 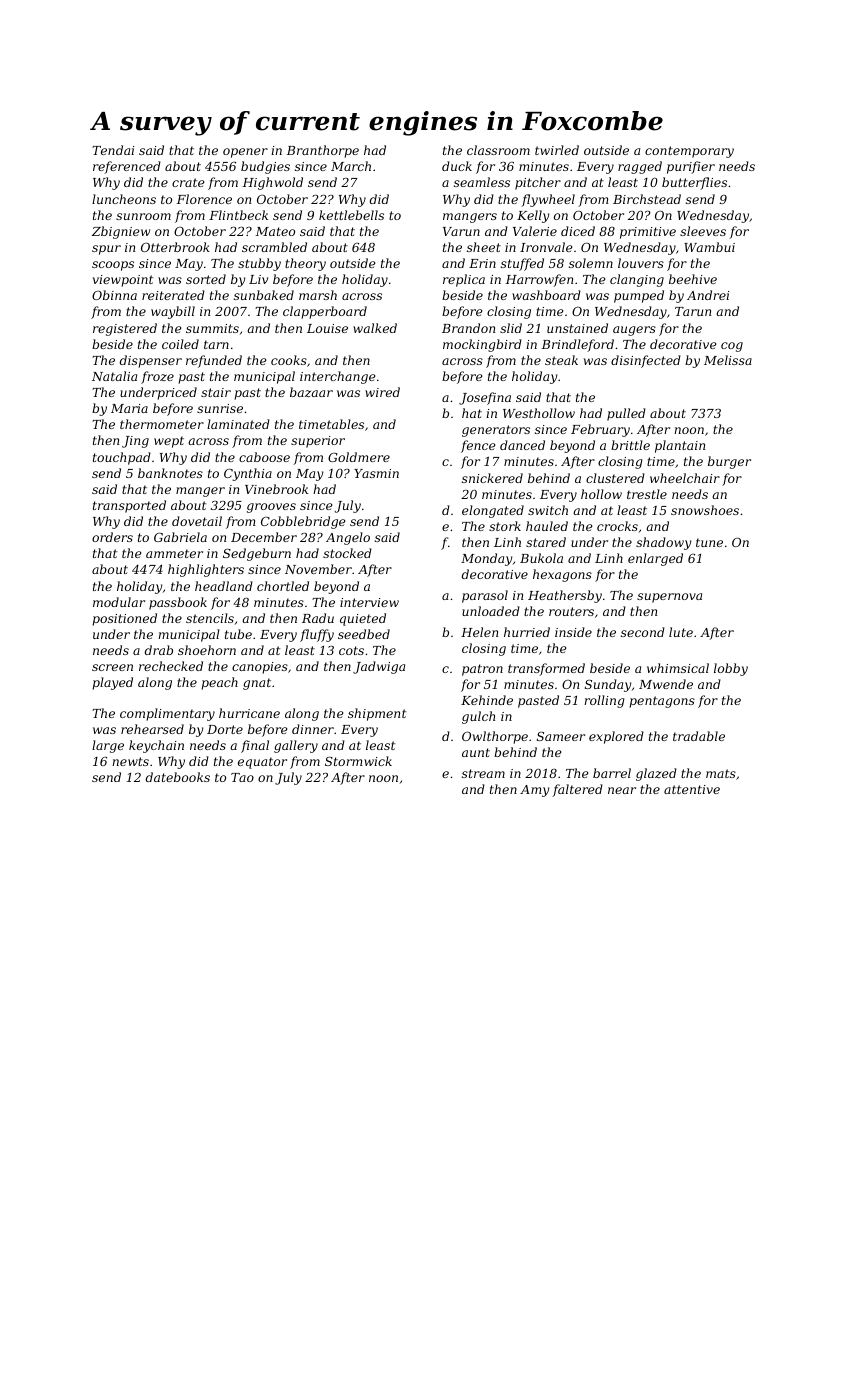 I want to click on lobby, so click(x=731, y=669).
